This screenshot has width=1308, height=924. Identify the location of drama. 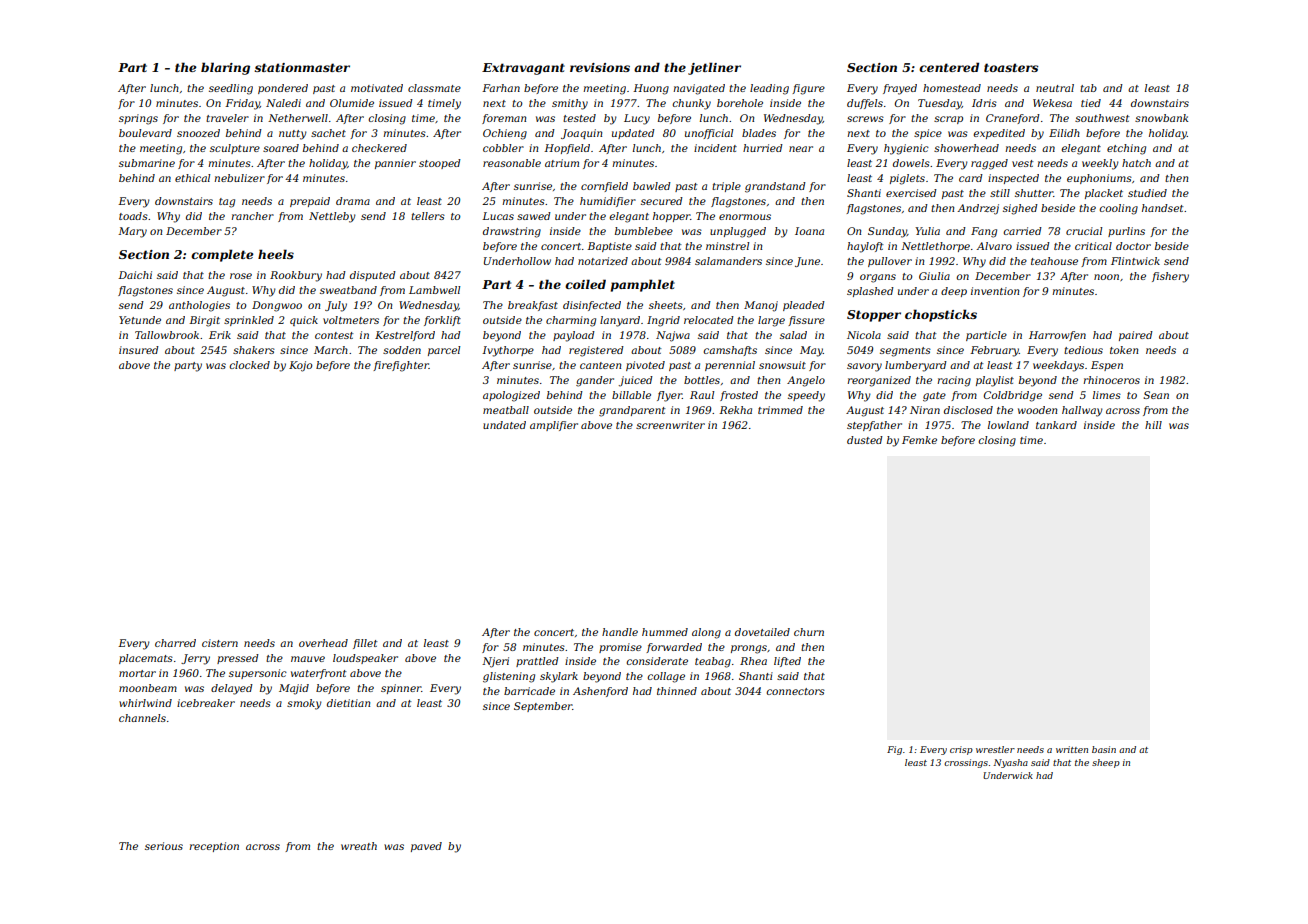
(353, 201).
